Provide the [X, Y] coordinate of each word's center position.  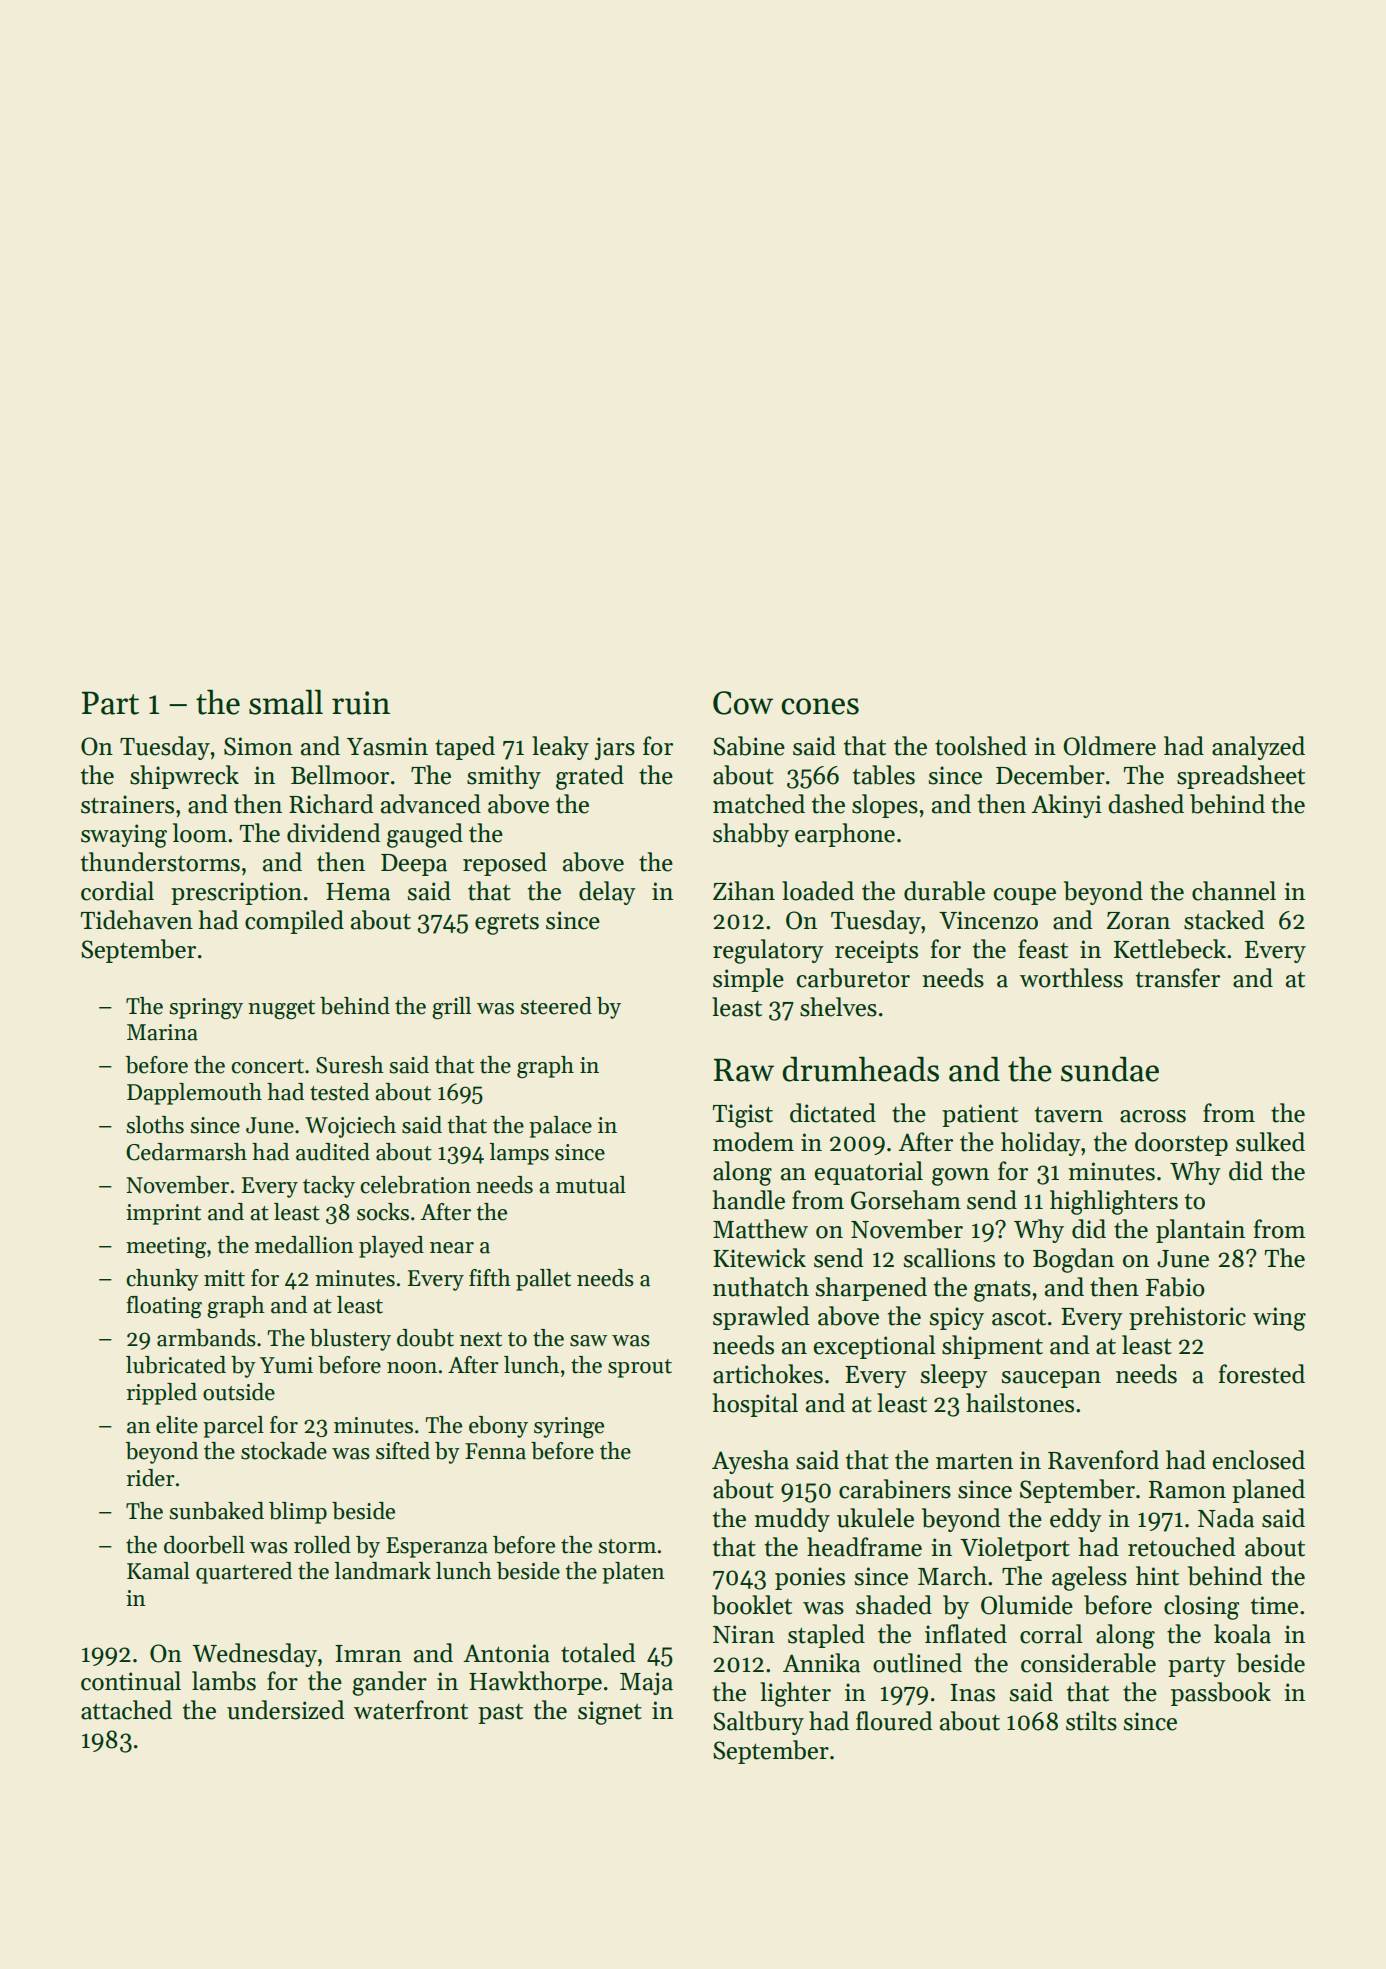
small [286, 702]
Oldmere [1109, 746]
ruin [361, 703]
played [391, 1247]
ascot [1019, 1318]
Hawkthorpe [535, 1683]
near [452, 1248]
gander [389, 1683]
